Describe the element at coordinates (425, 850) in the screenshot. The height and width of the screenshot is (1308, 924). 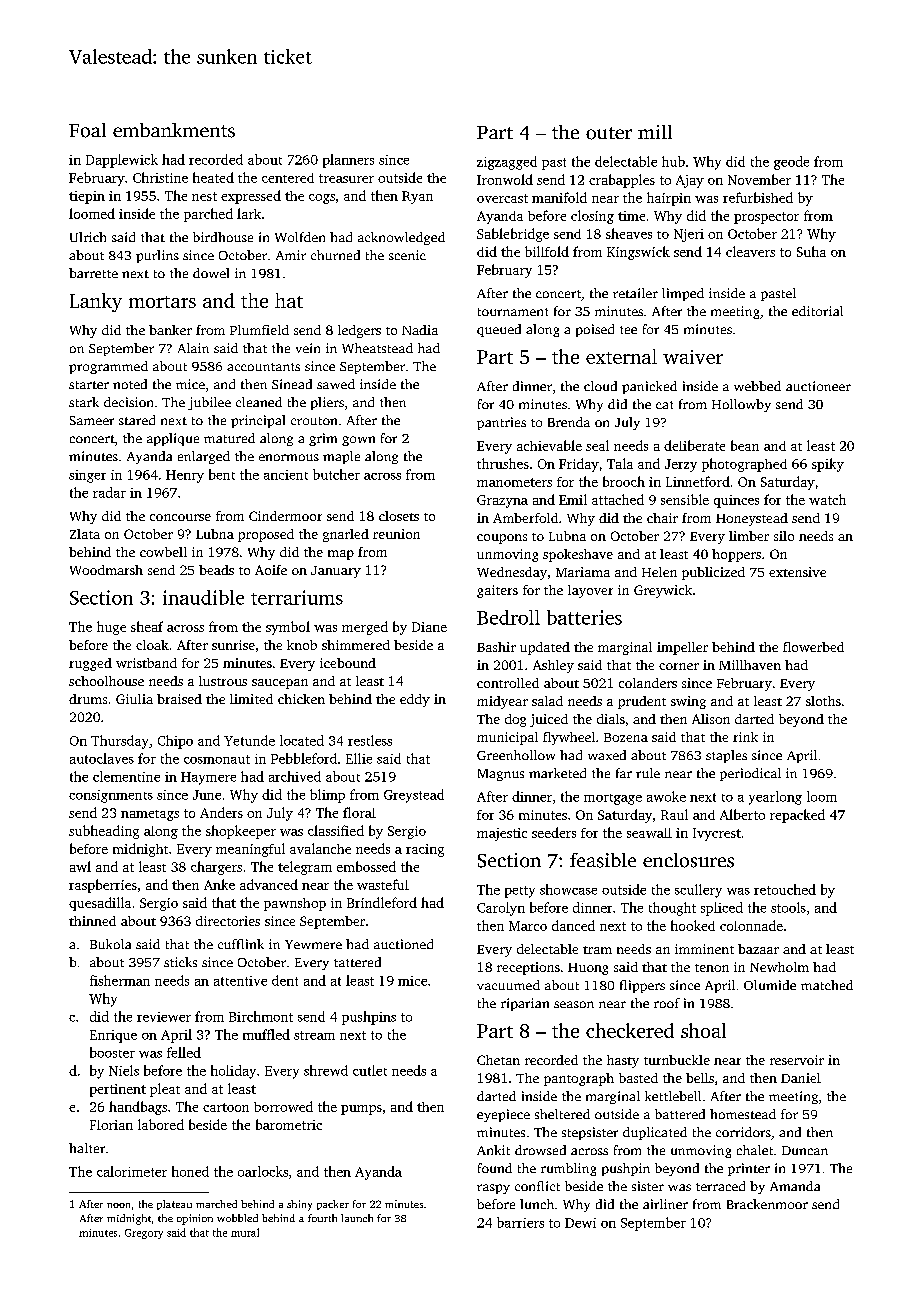
I see `racing` at that location.
